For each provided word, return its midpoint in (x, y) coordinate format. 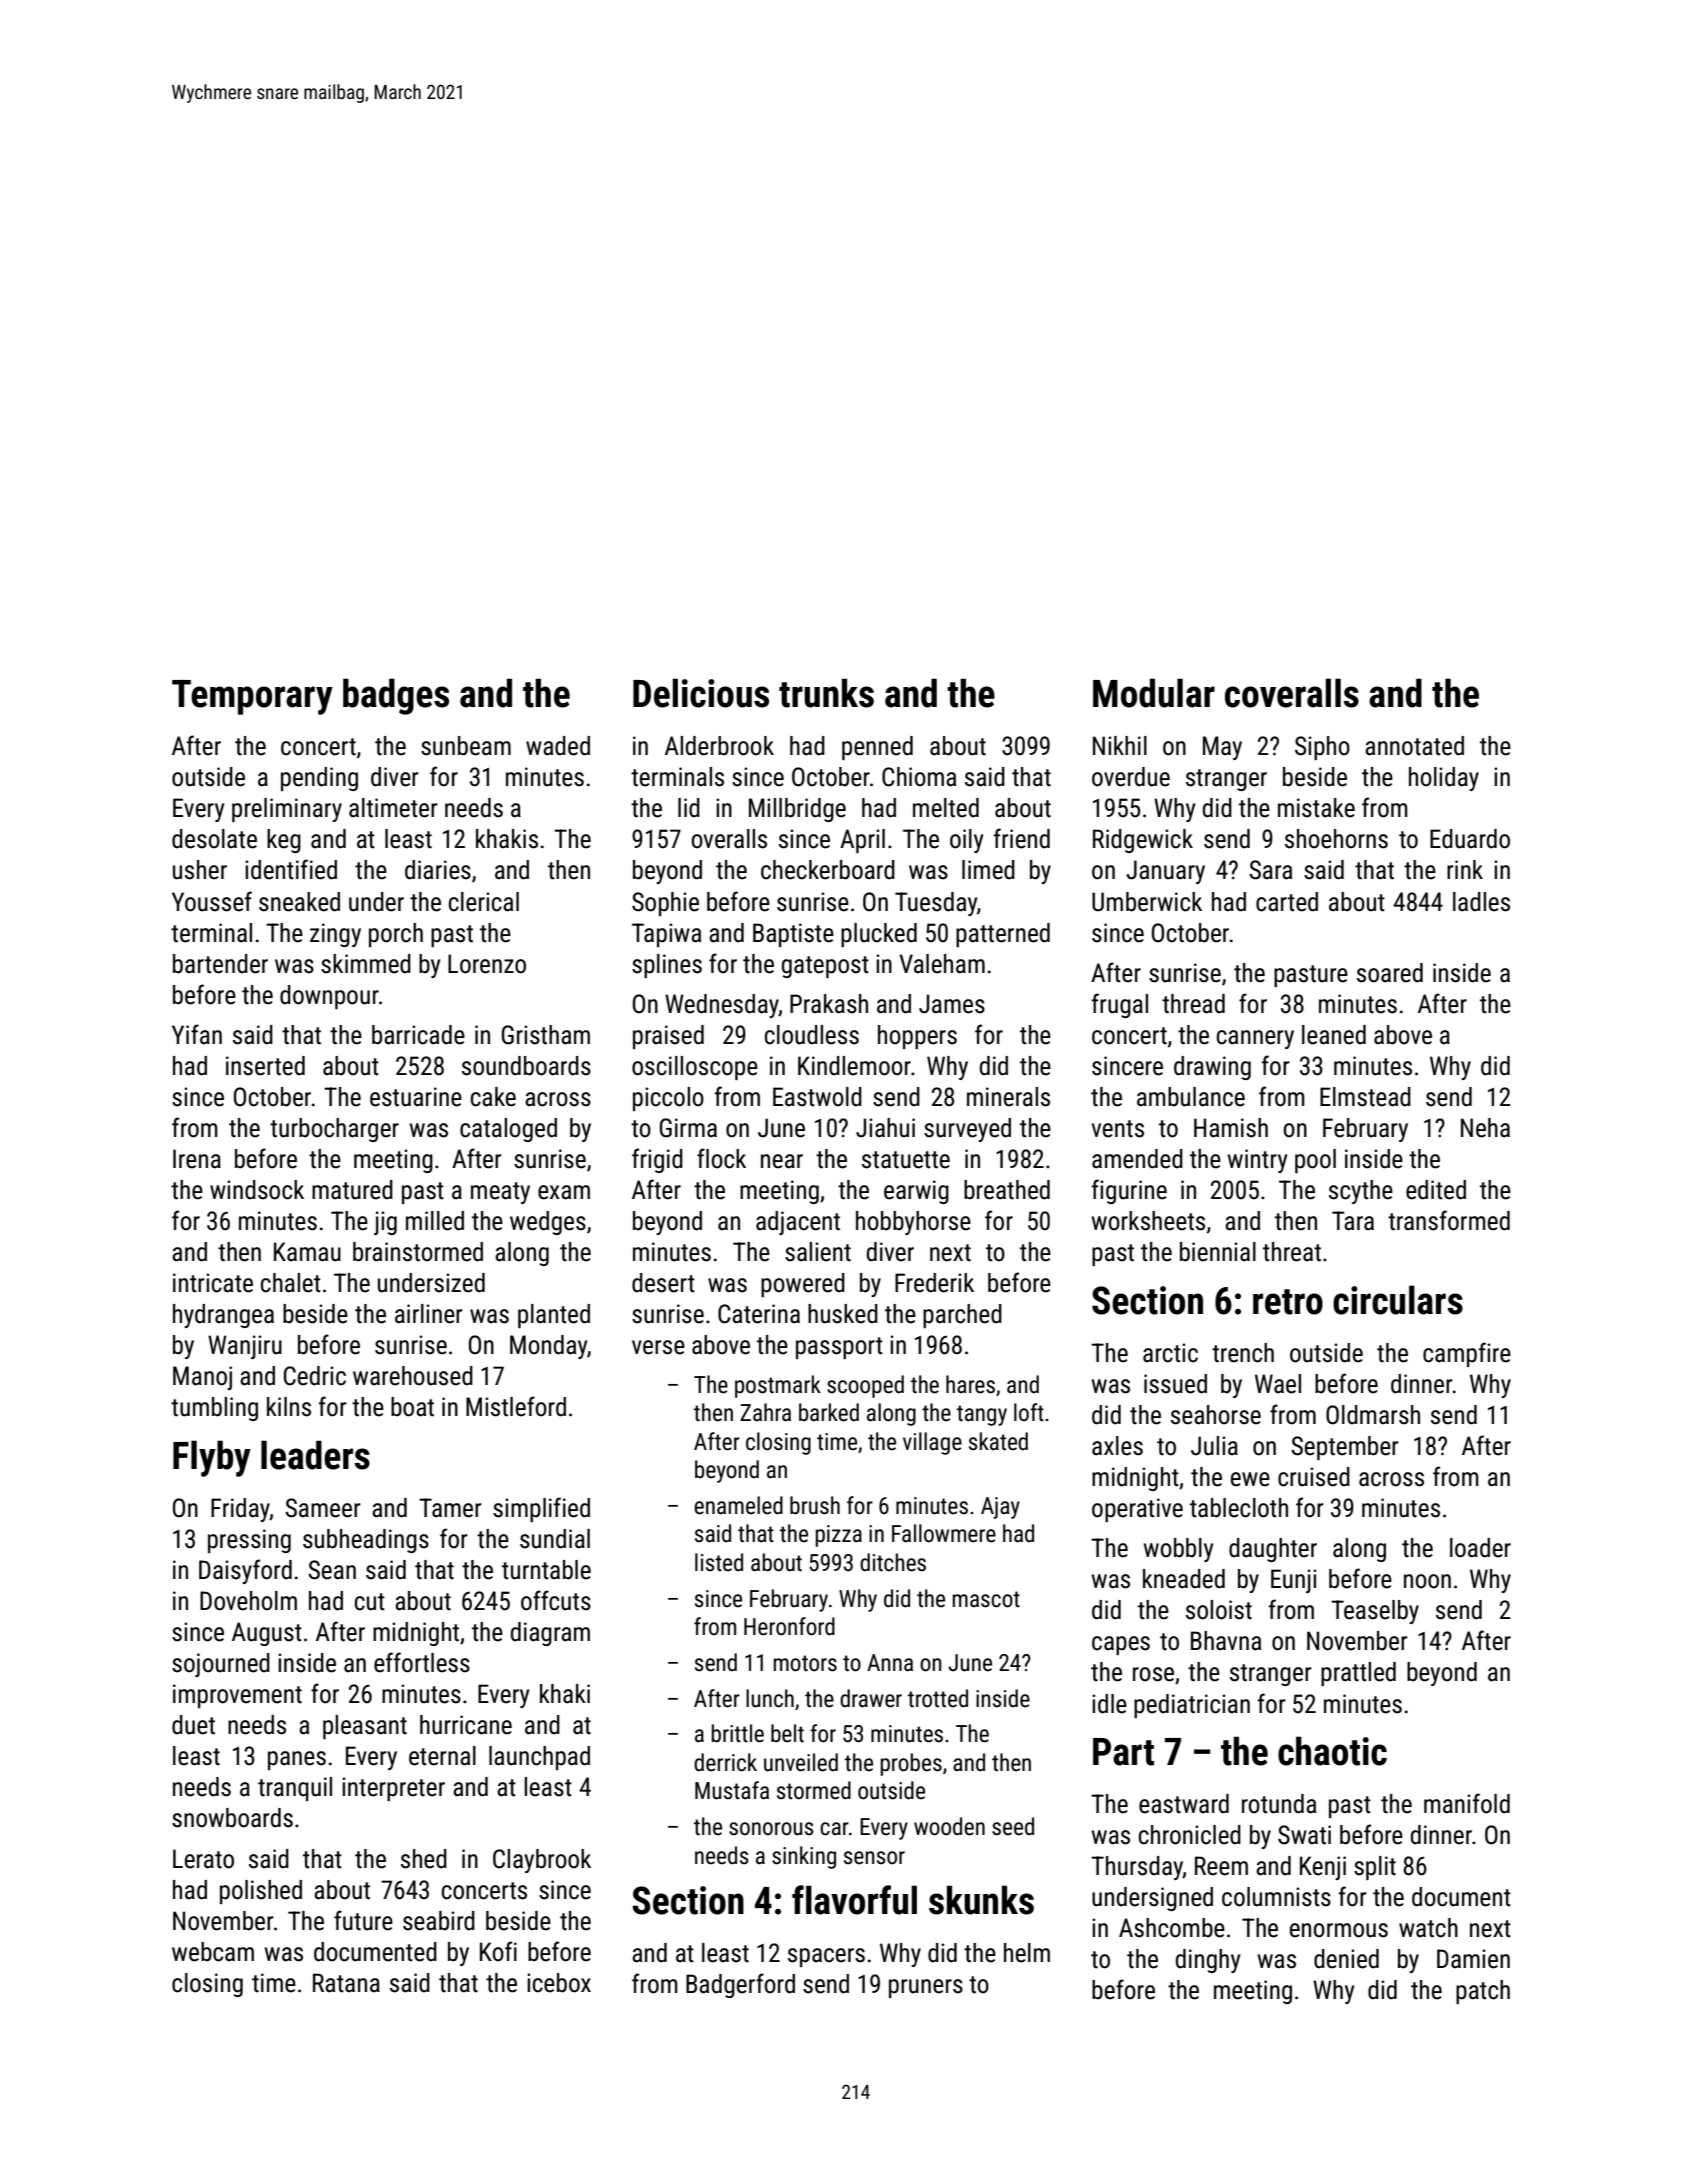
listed (719, 1562)
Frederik (934, 1283)
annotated (1414, 746)
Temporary (252, 697)
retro (1288, 1302)
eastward (1184, 1804)
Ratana (346, 1983)
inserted (265, 1066)
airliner (429, 1314)
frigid (657, 1160)
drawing (1212, 1068)
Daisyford (245, 1571)
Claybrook (542, 1861)
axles (1117, 1446)
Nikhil (1120, 745)
